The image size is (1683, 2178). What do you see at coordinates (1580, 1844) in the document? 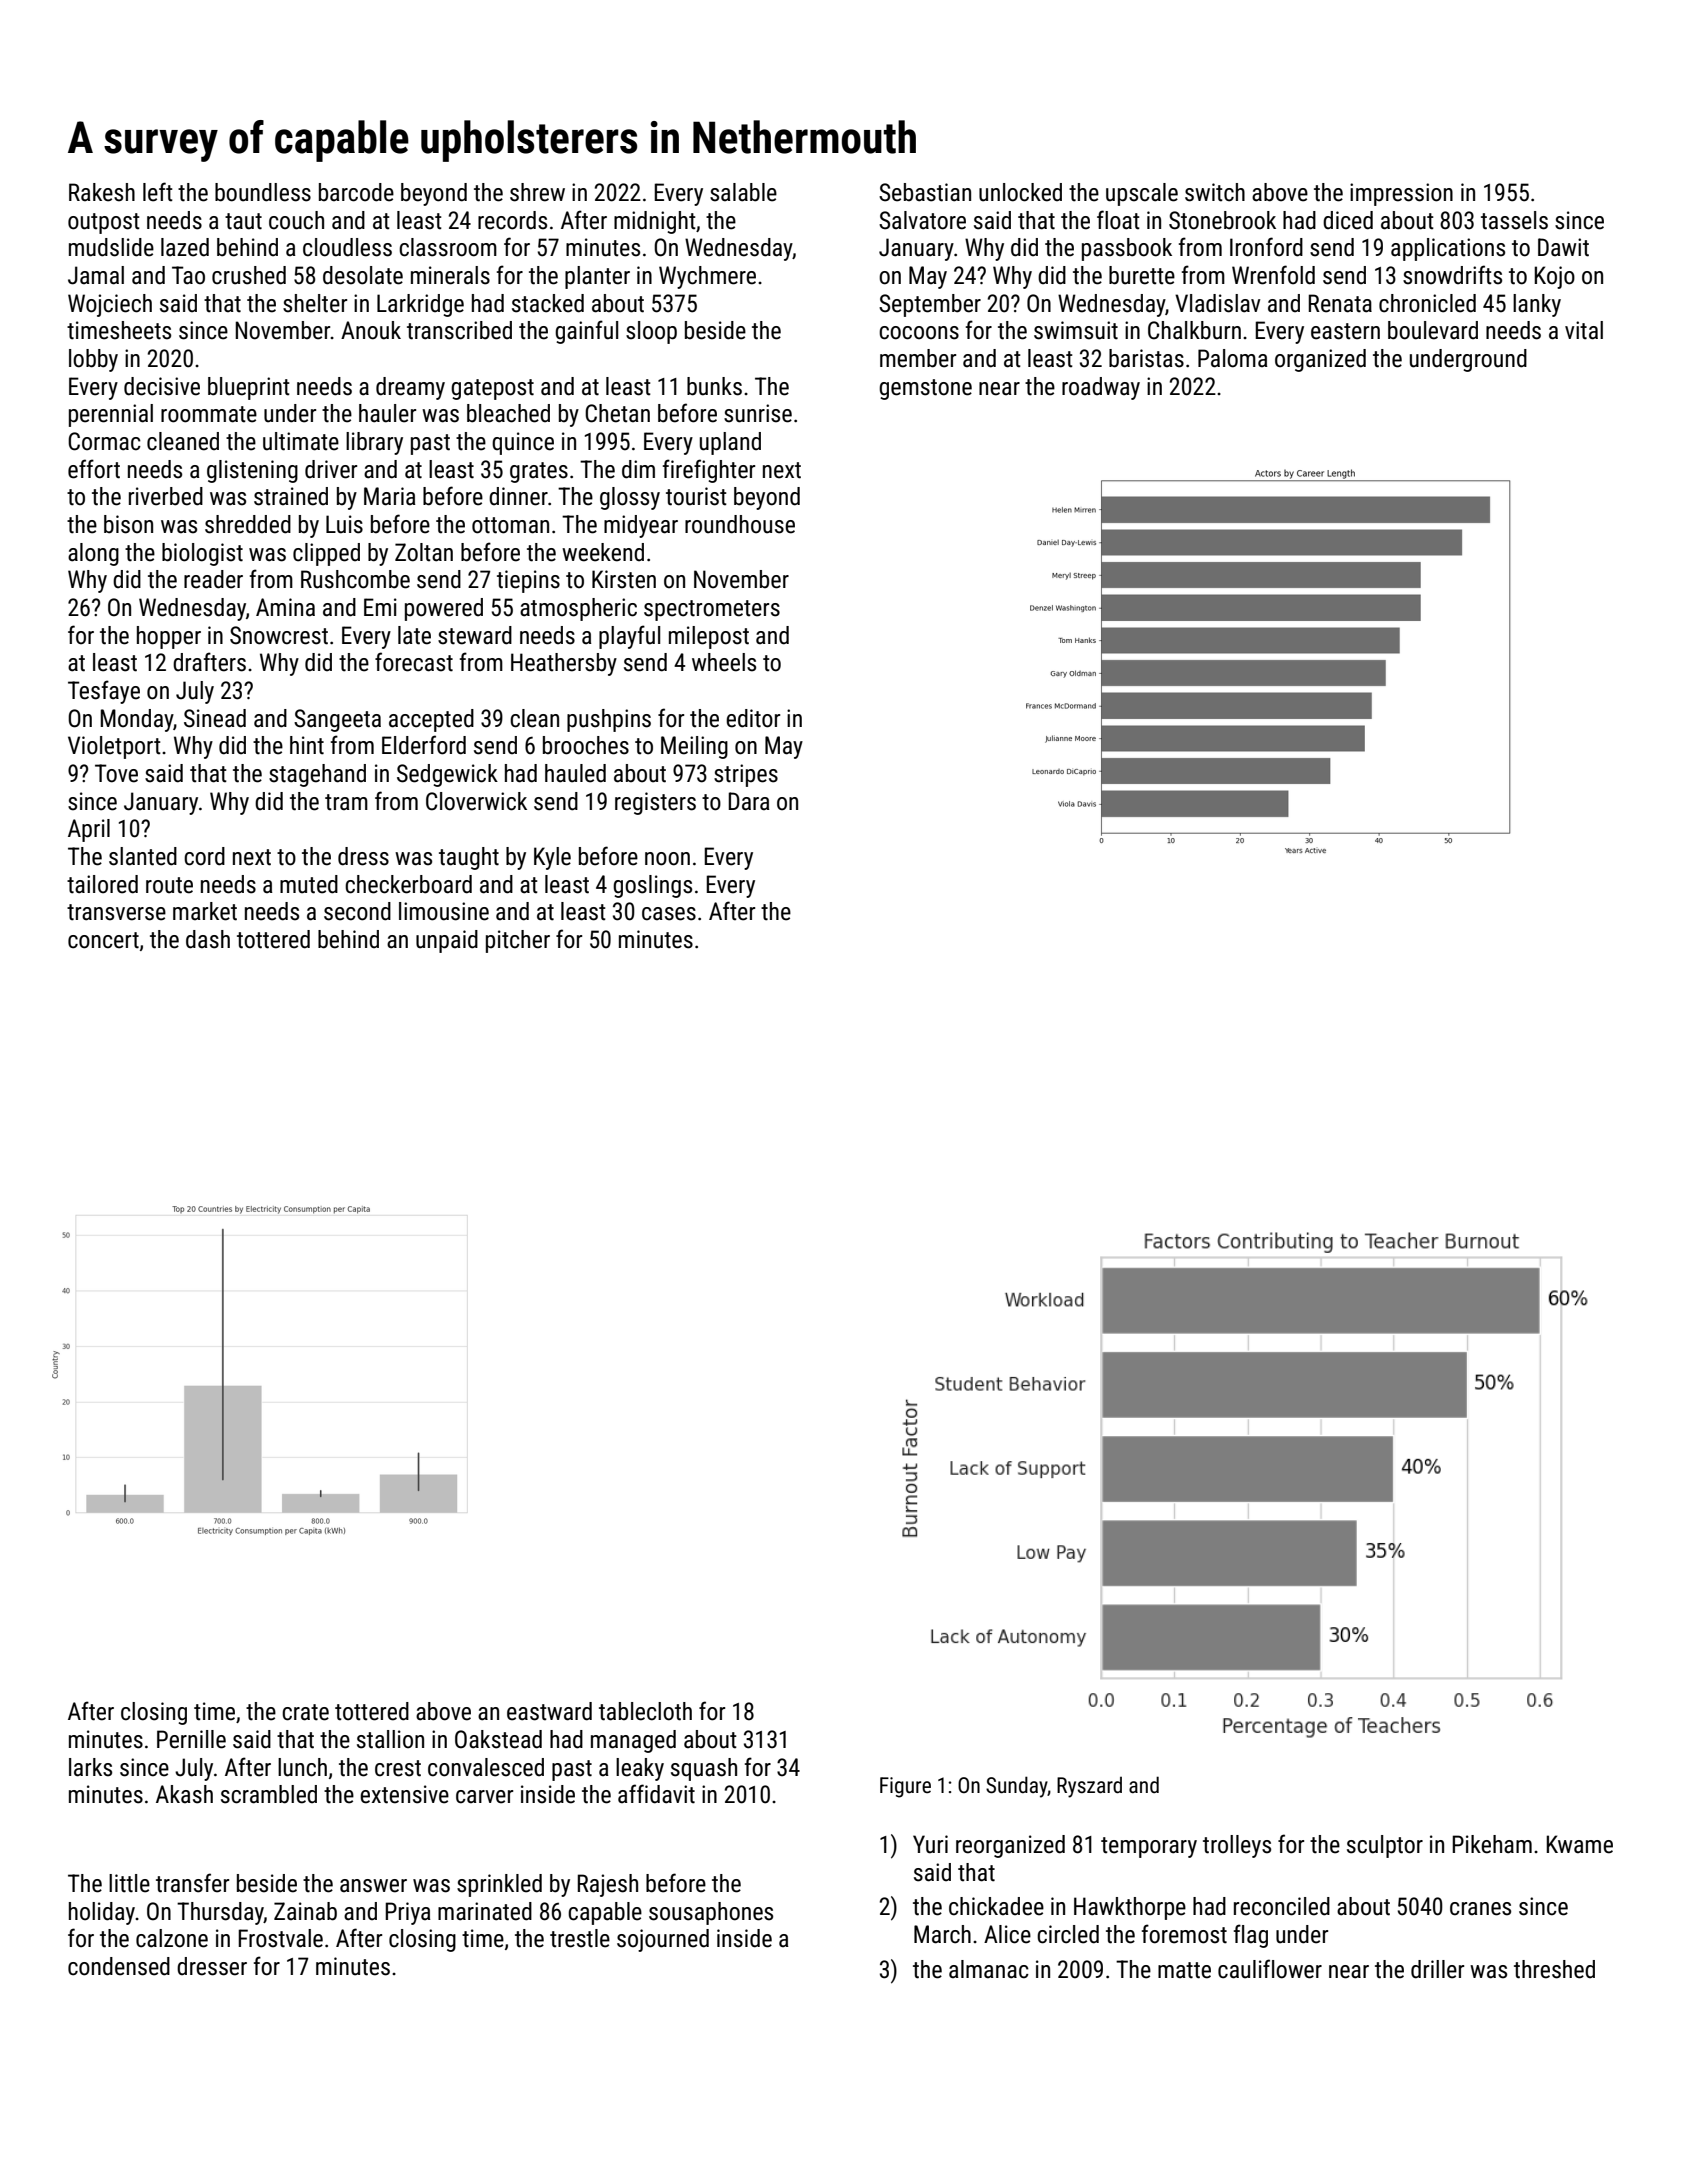
I see `Kwame` at bounding box center [1580, 1844].
